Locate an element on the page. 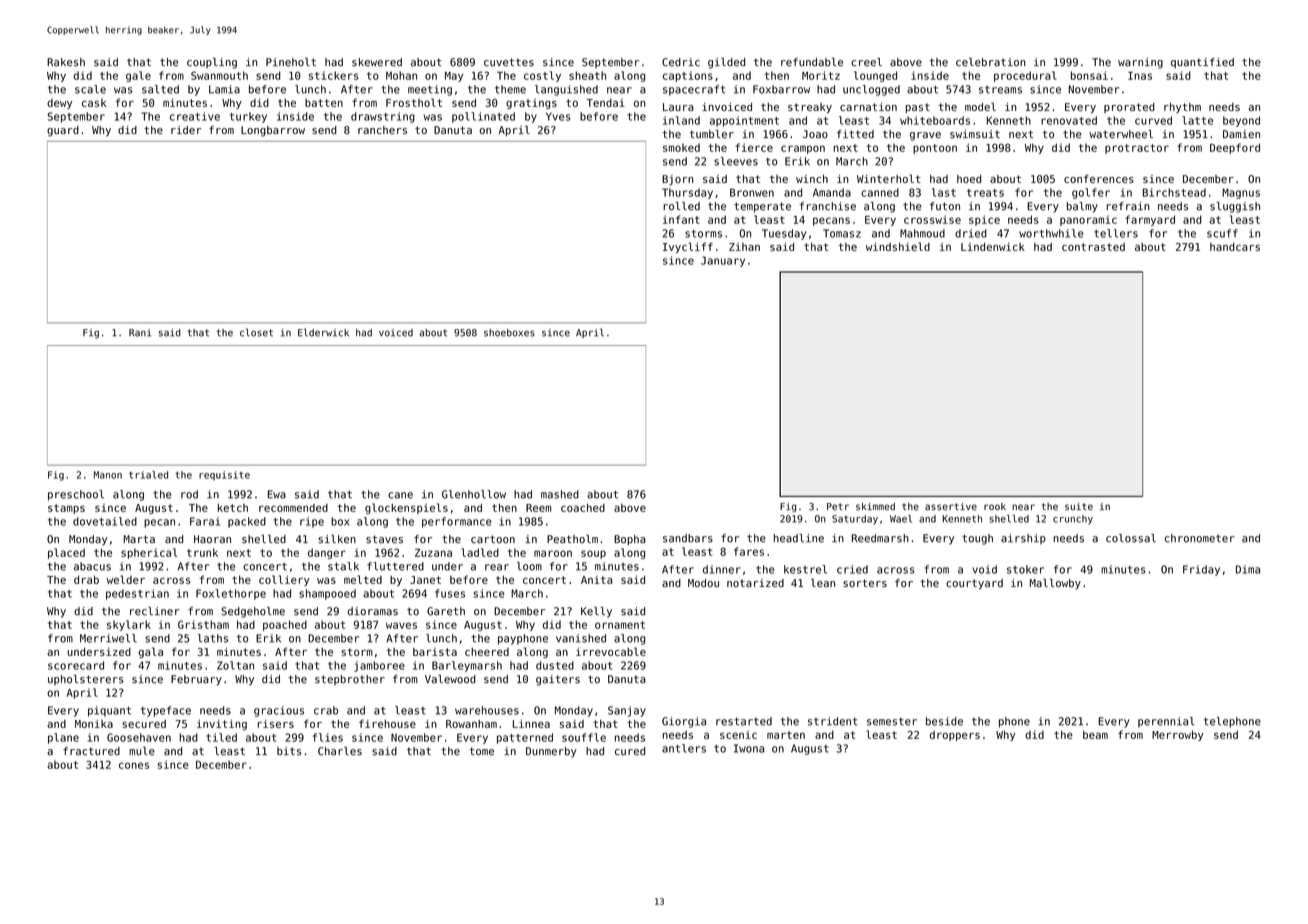 This document has width=1308, height=924. pollinated is located at coordinates (483, 117).
